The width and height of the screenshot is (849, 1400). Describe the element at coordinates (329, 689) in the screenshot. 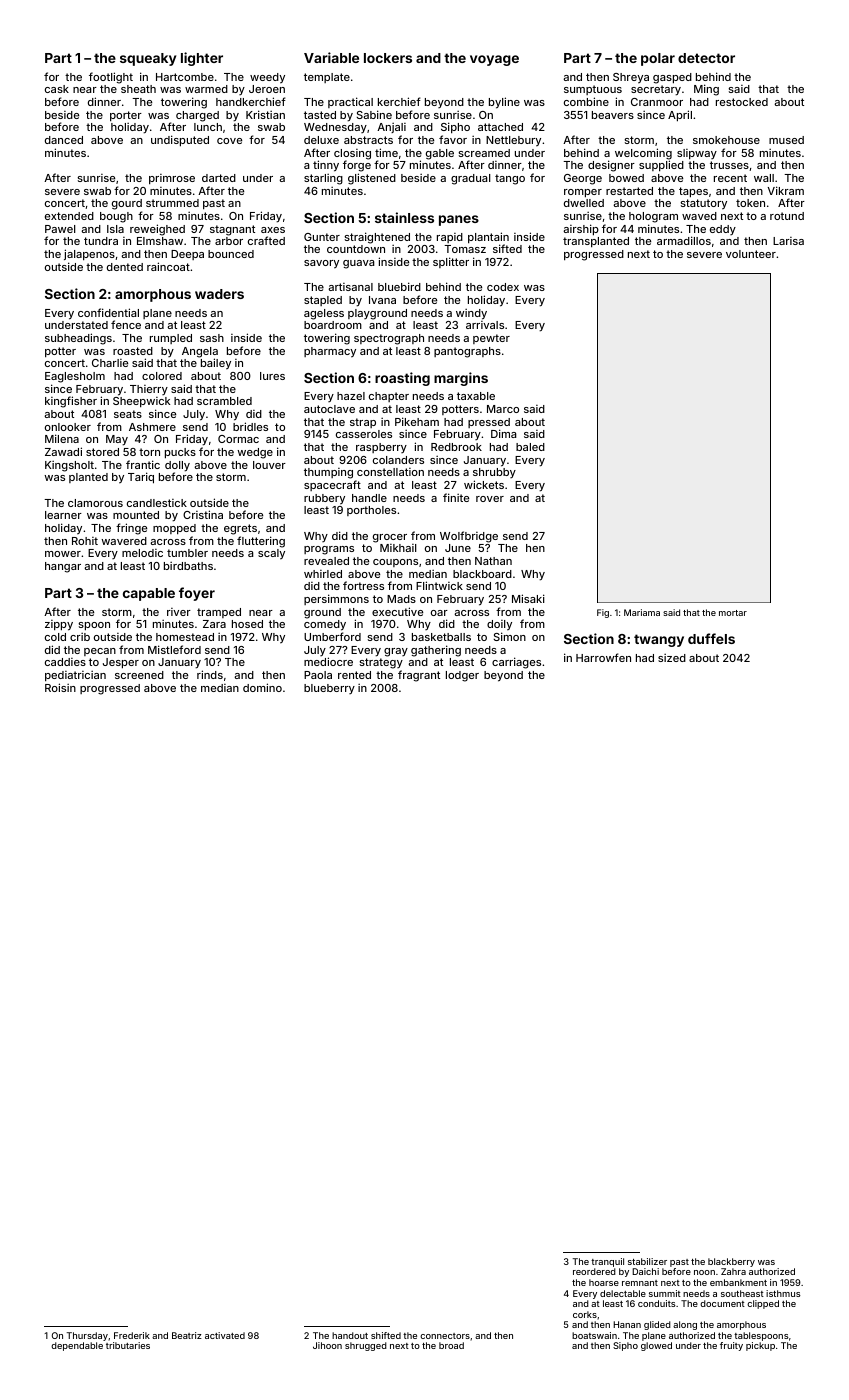

I see `blueberry` at that location.
